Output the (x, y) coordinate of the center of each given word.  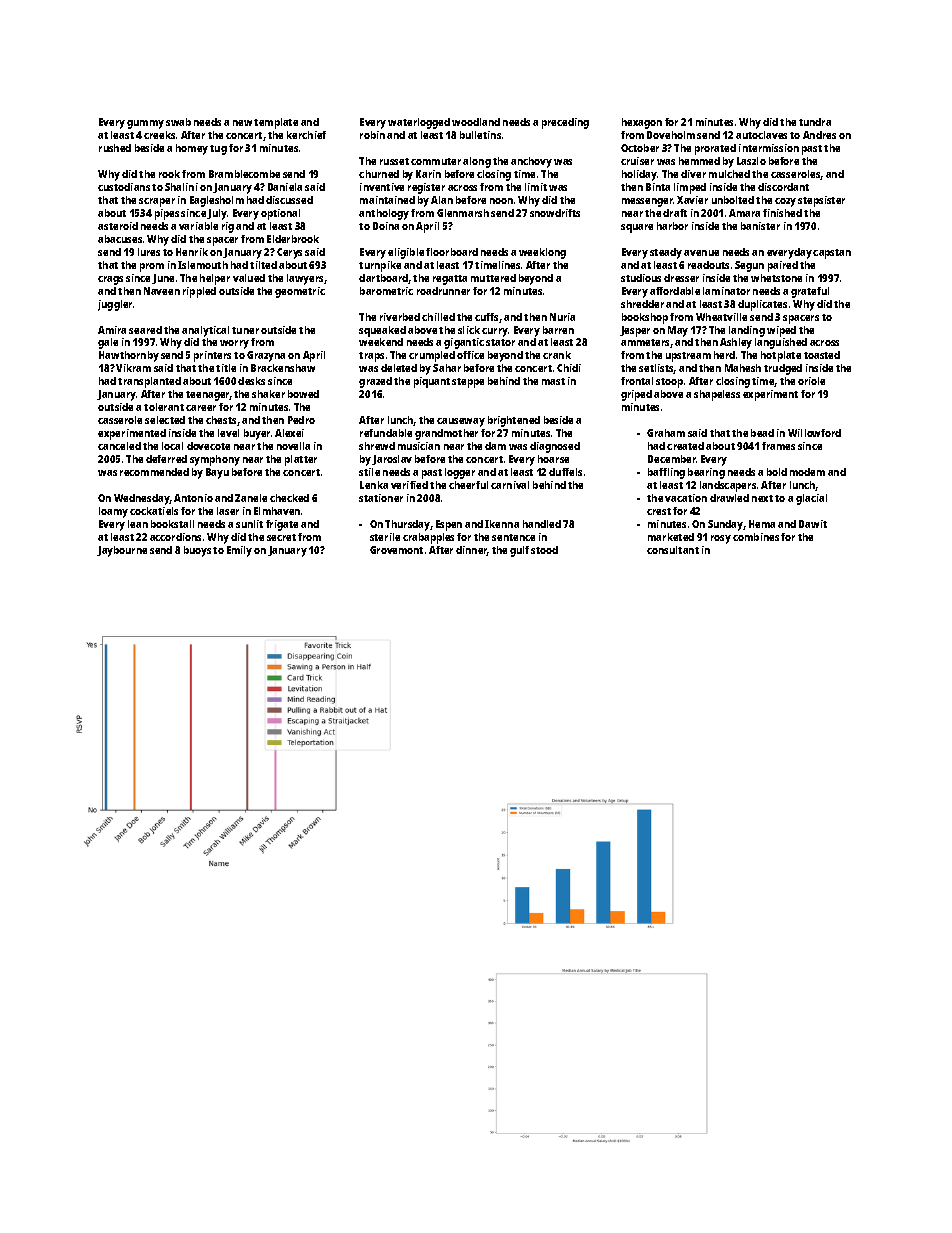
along (477, 162)
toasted (822, 355)
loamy (113, 512)
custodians (124, 187)
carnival (510, 485)
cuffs (486, 317)
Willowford (814, 433)
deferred (166, 459)
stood (544, 550)
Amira (112, 330)
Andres (819, 135)
